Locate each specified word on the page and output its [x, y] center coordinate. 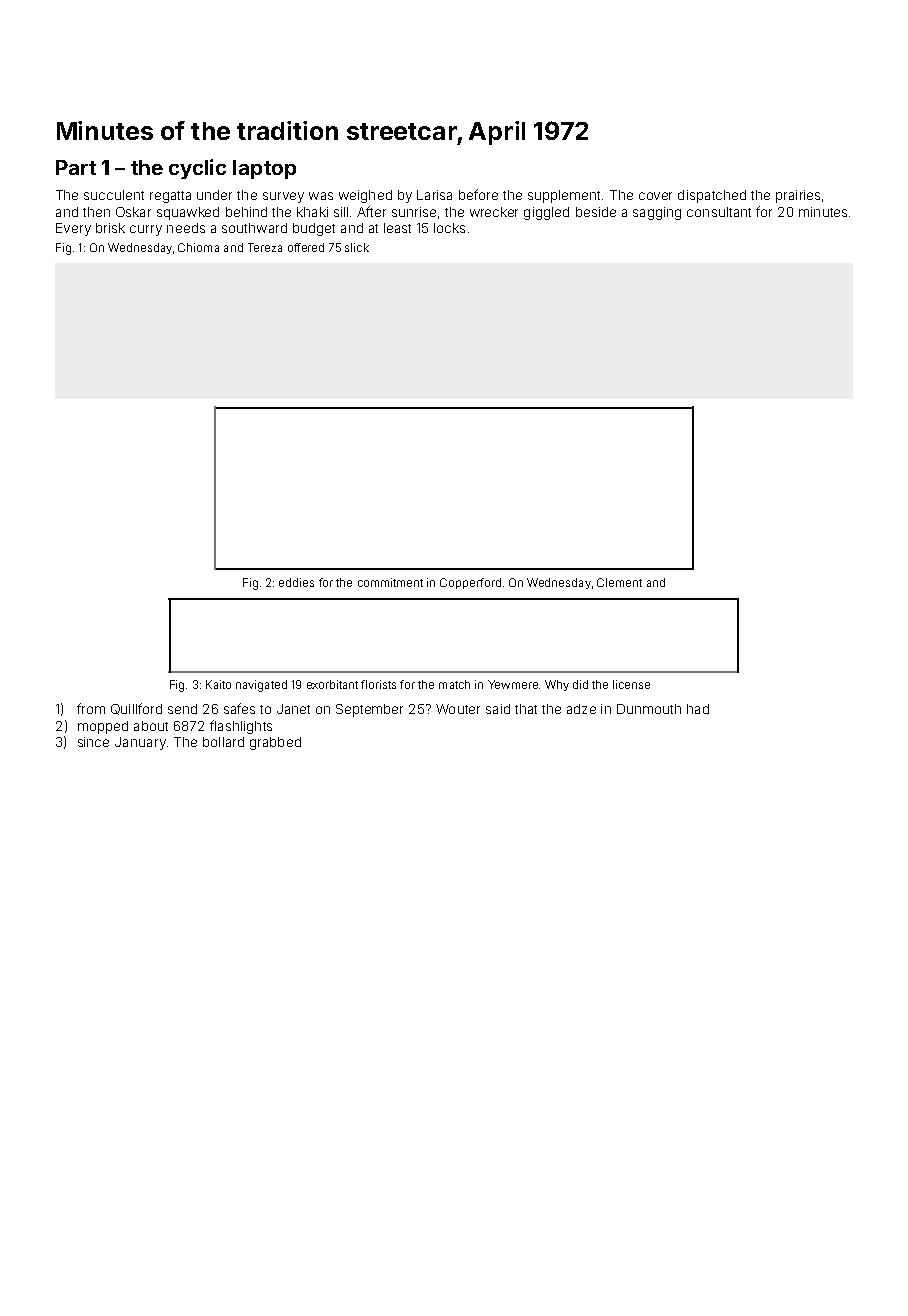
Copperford [470, 583]
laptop [264, 169]
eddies [296, 582]
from [91, 708]
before [478, 194]
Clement [619, 582]
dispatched [712, 196]
